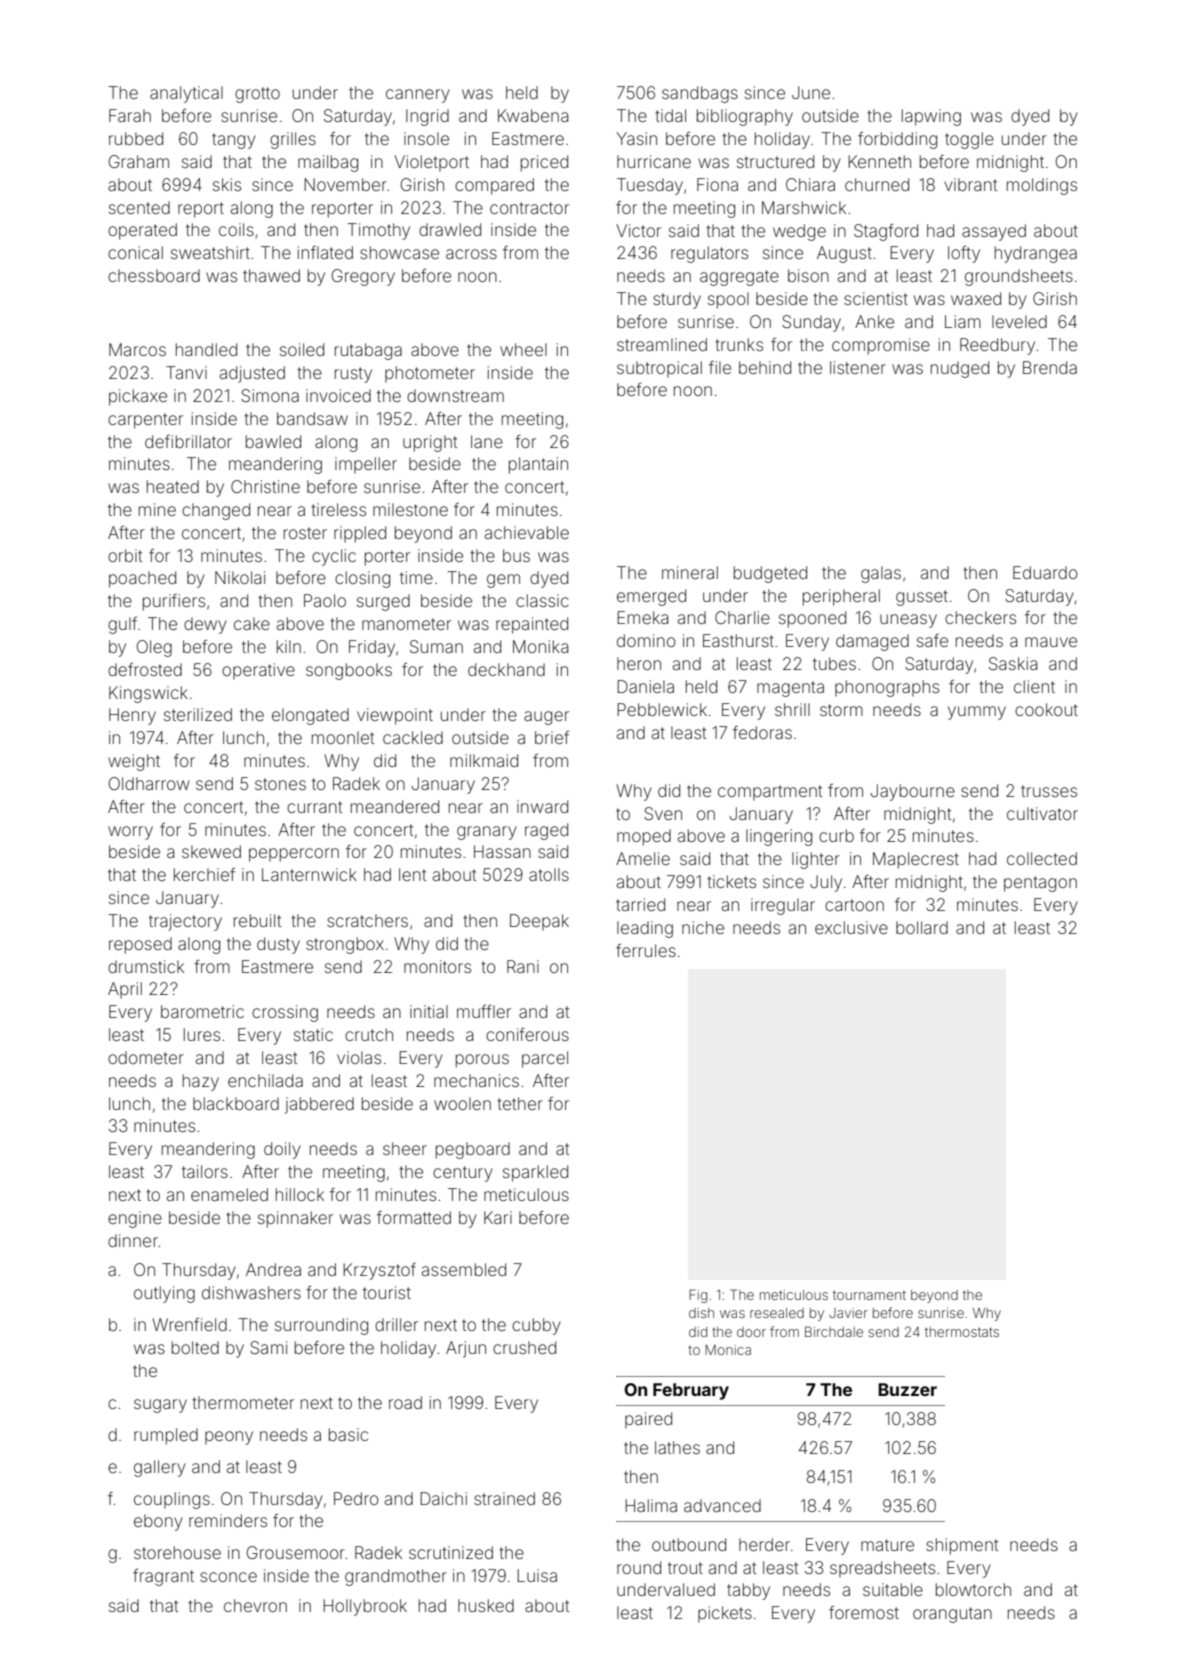 The image size is (1186, 1677). What do you see at coordinates (962, 1332) in the page?
I see `thermostats` at bounding box center [962, 1332].
